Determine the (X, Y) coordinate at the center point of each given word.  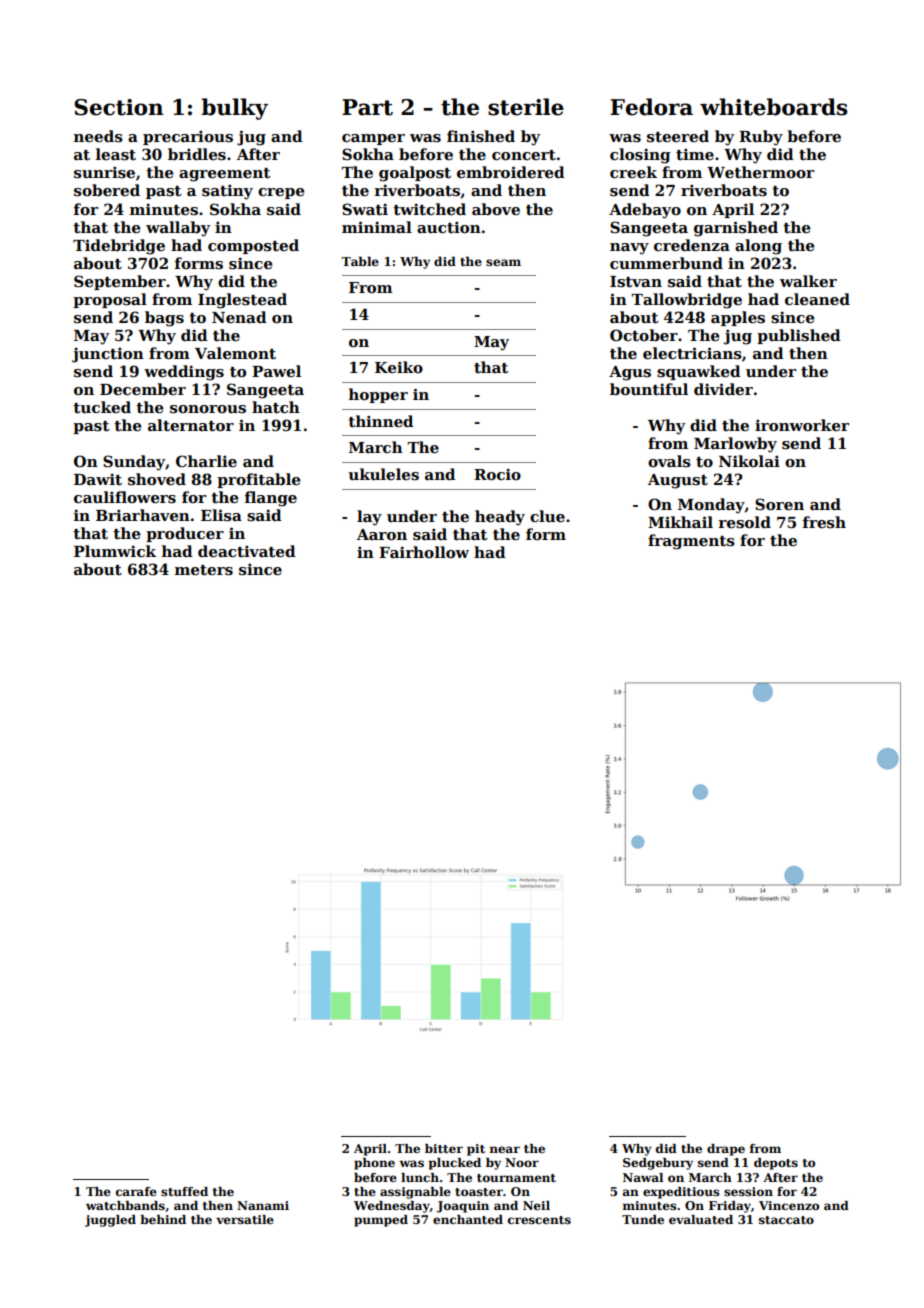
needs (98, 136)
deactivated (247, 551)
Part (367, 107)
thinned (380, 421)
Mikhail (680, 522)
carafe (136, 1191)
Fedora (651, 107)
